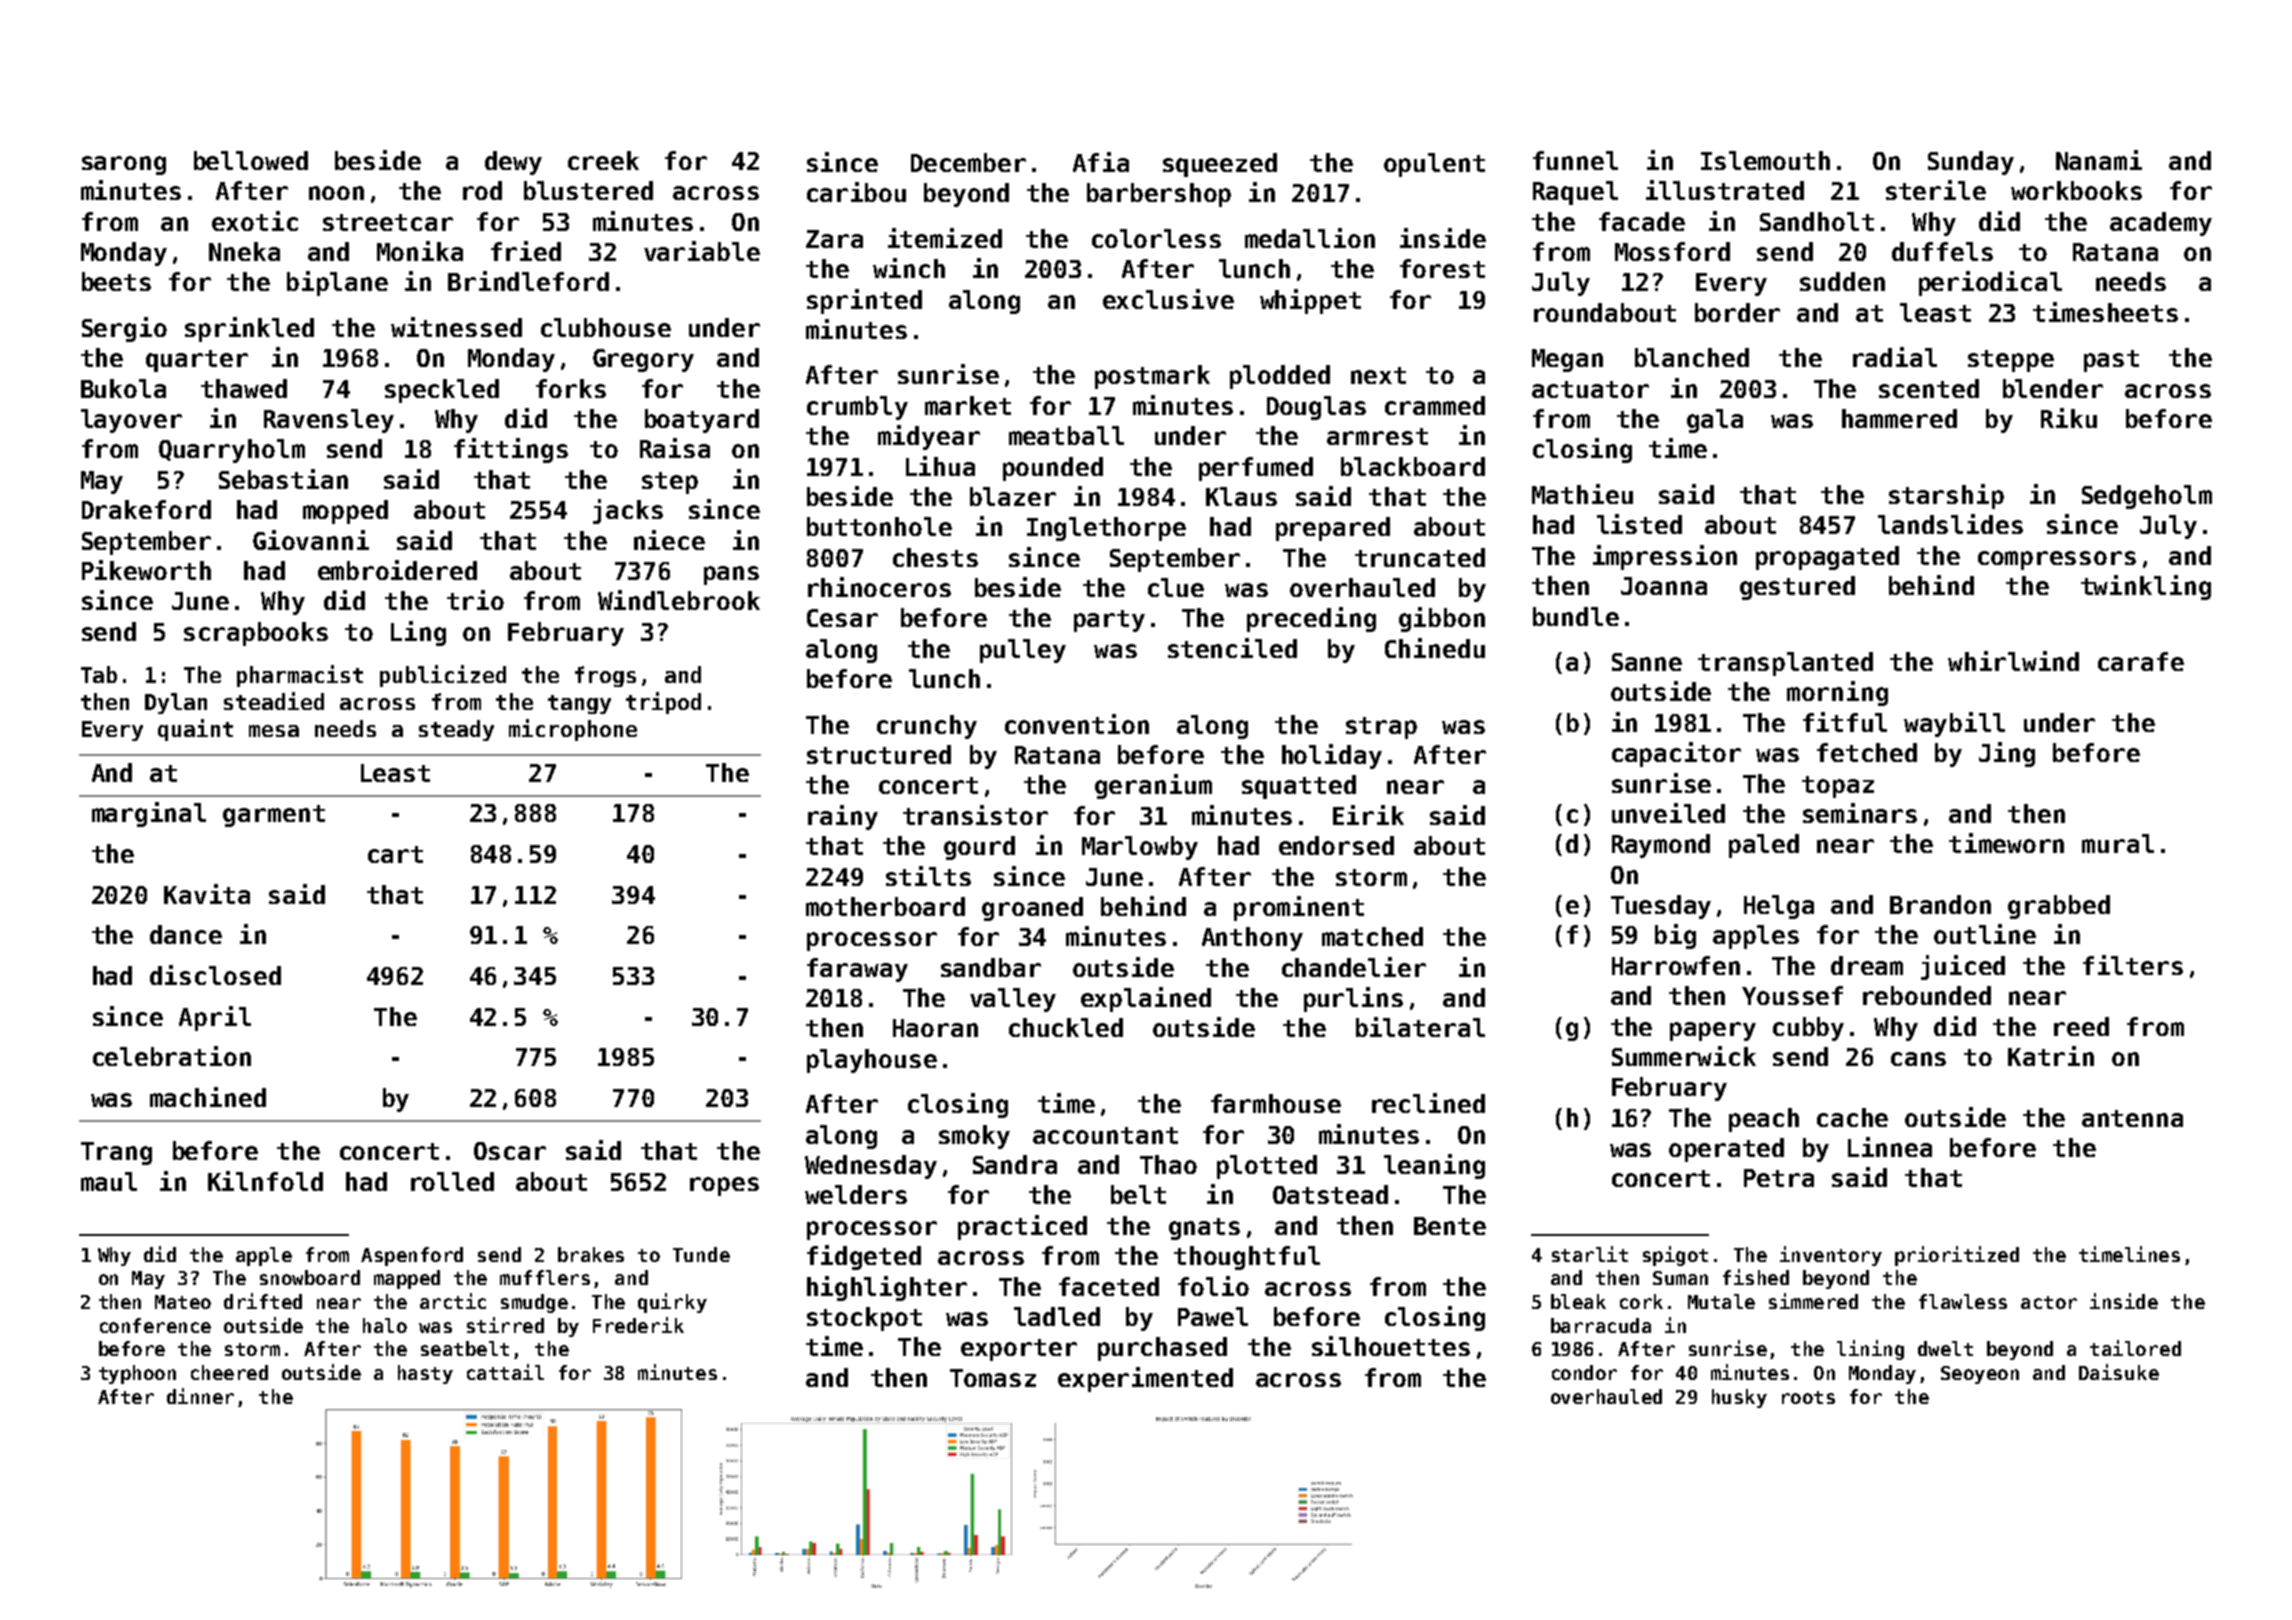 This page has height=1620, width=2292. What do you see at coordinates (99, 674) in the page?
I see `Tab` at bounding box center [99, 674].
